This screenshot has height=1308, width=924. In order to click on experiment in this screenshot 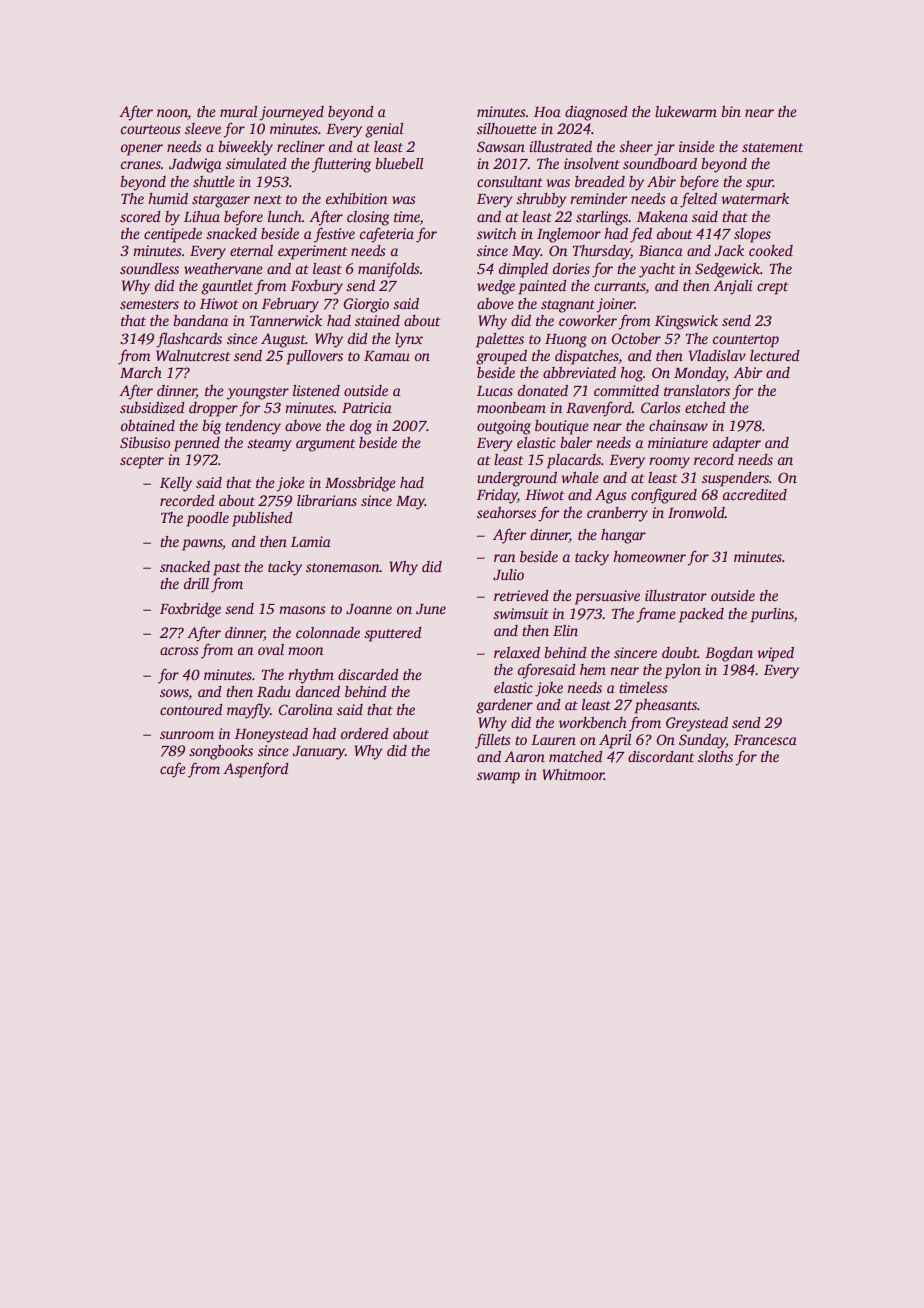, I will do `click(312, 252)`.
